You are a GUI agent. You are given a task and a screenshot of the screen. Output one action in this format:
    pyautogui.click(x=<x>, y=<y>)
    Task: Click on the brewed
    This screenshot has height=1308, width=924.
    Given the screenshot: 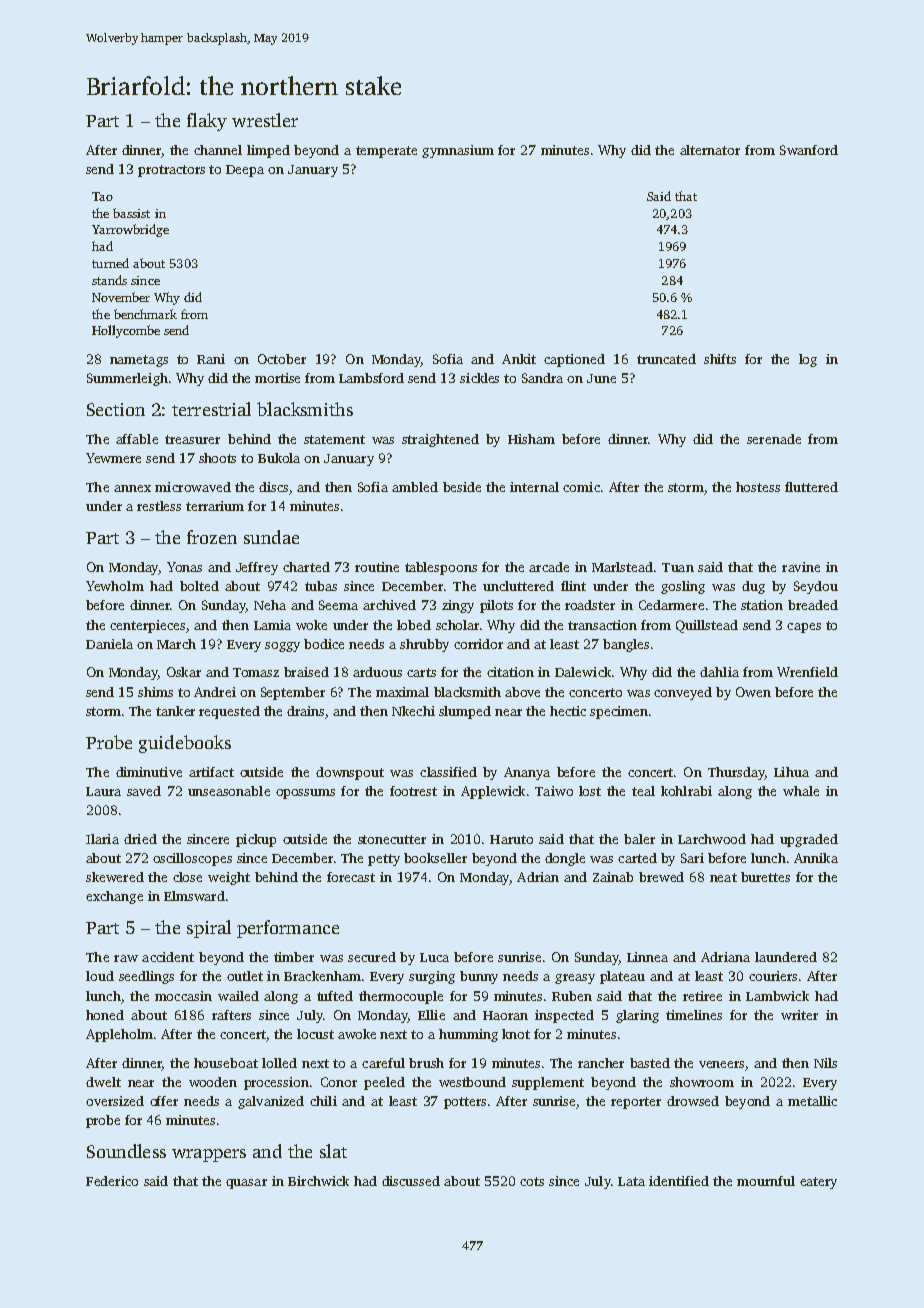 What is the action you would take?
    pyautogui.click(x=661, y=877)
